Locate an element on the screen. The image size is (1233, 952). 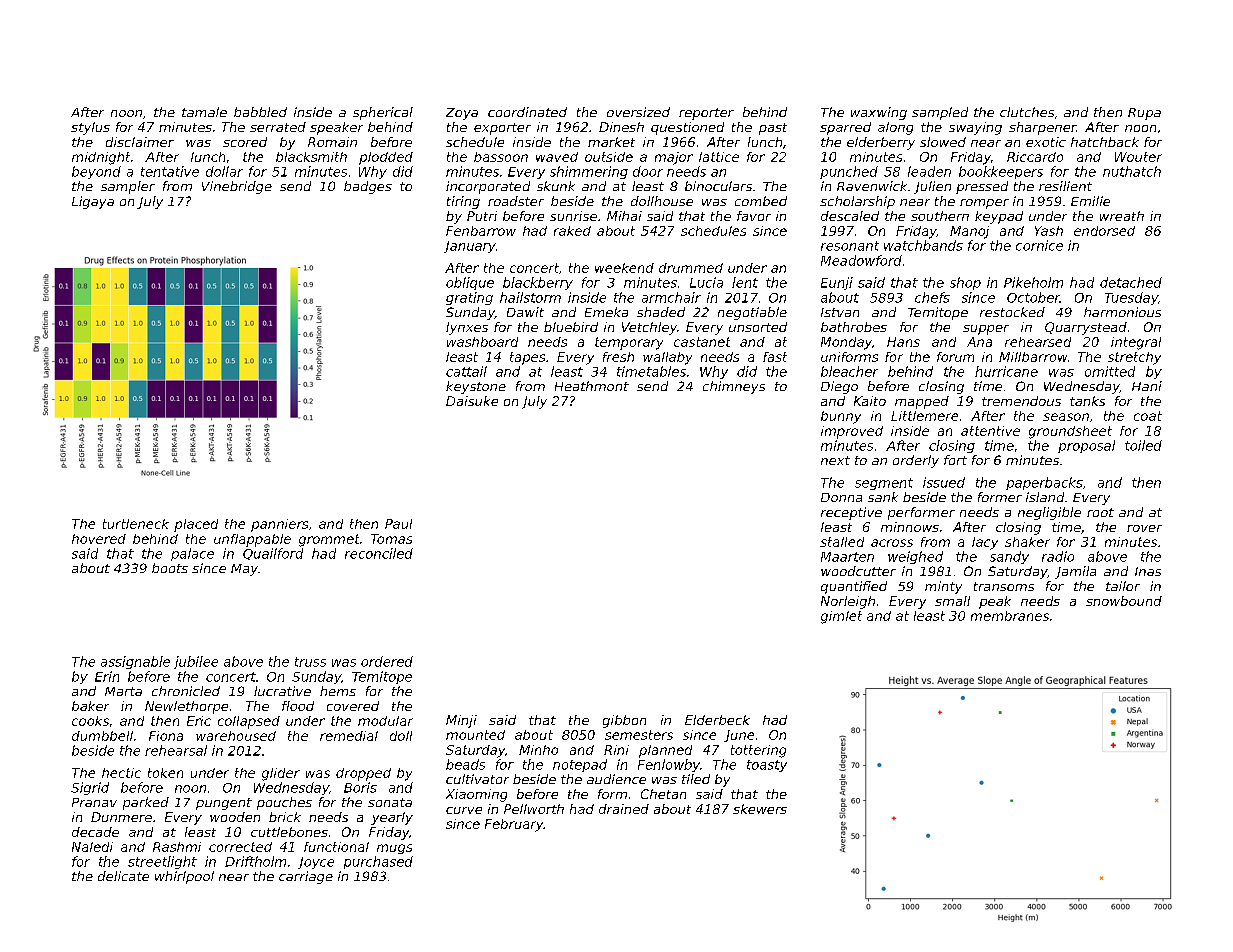
toasty is located at coordinates (767, 766).
